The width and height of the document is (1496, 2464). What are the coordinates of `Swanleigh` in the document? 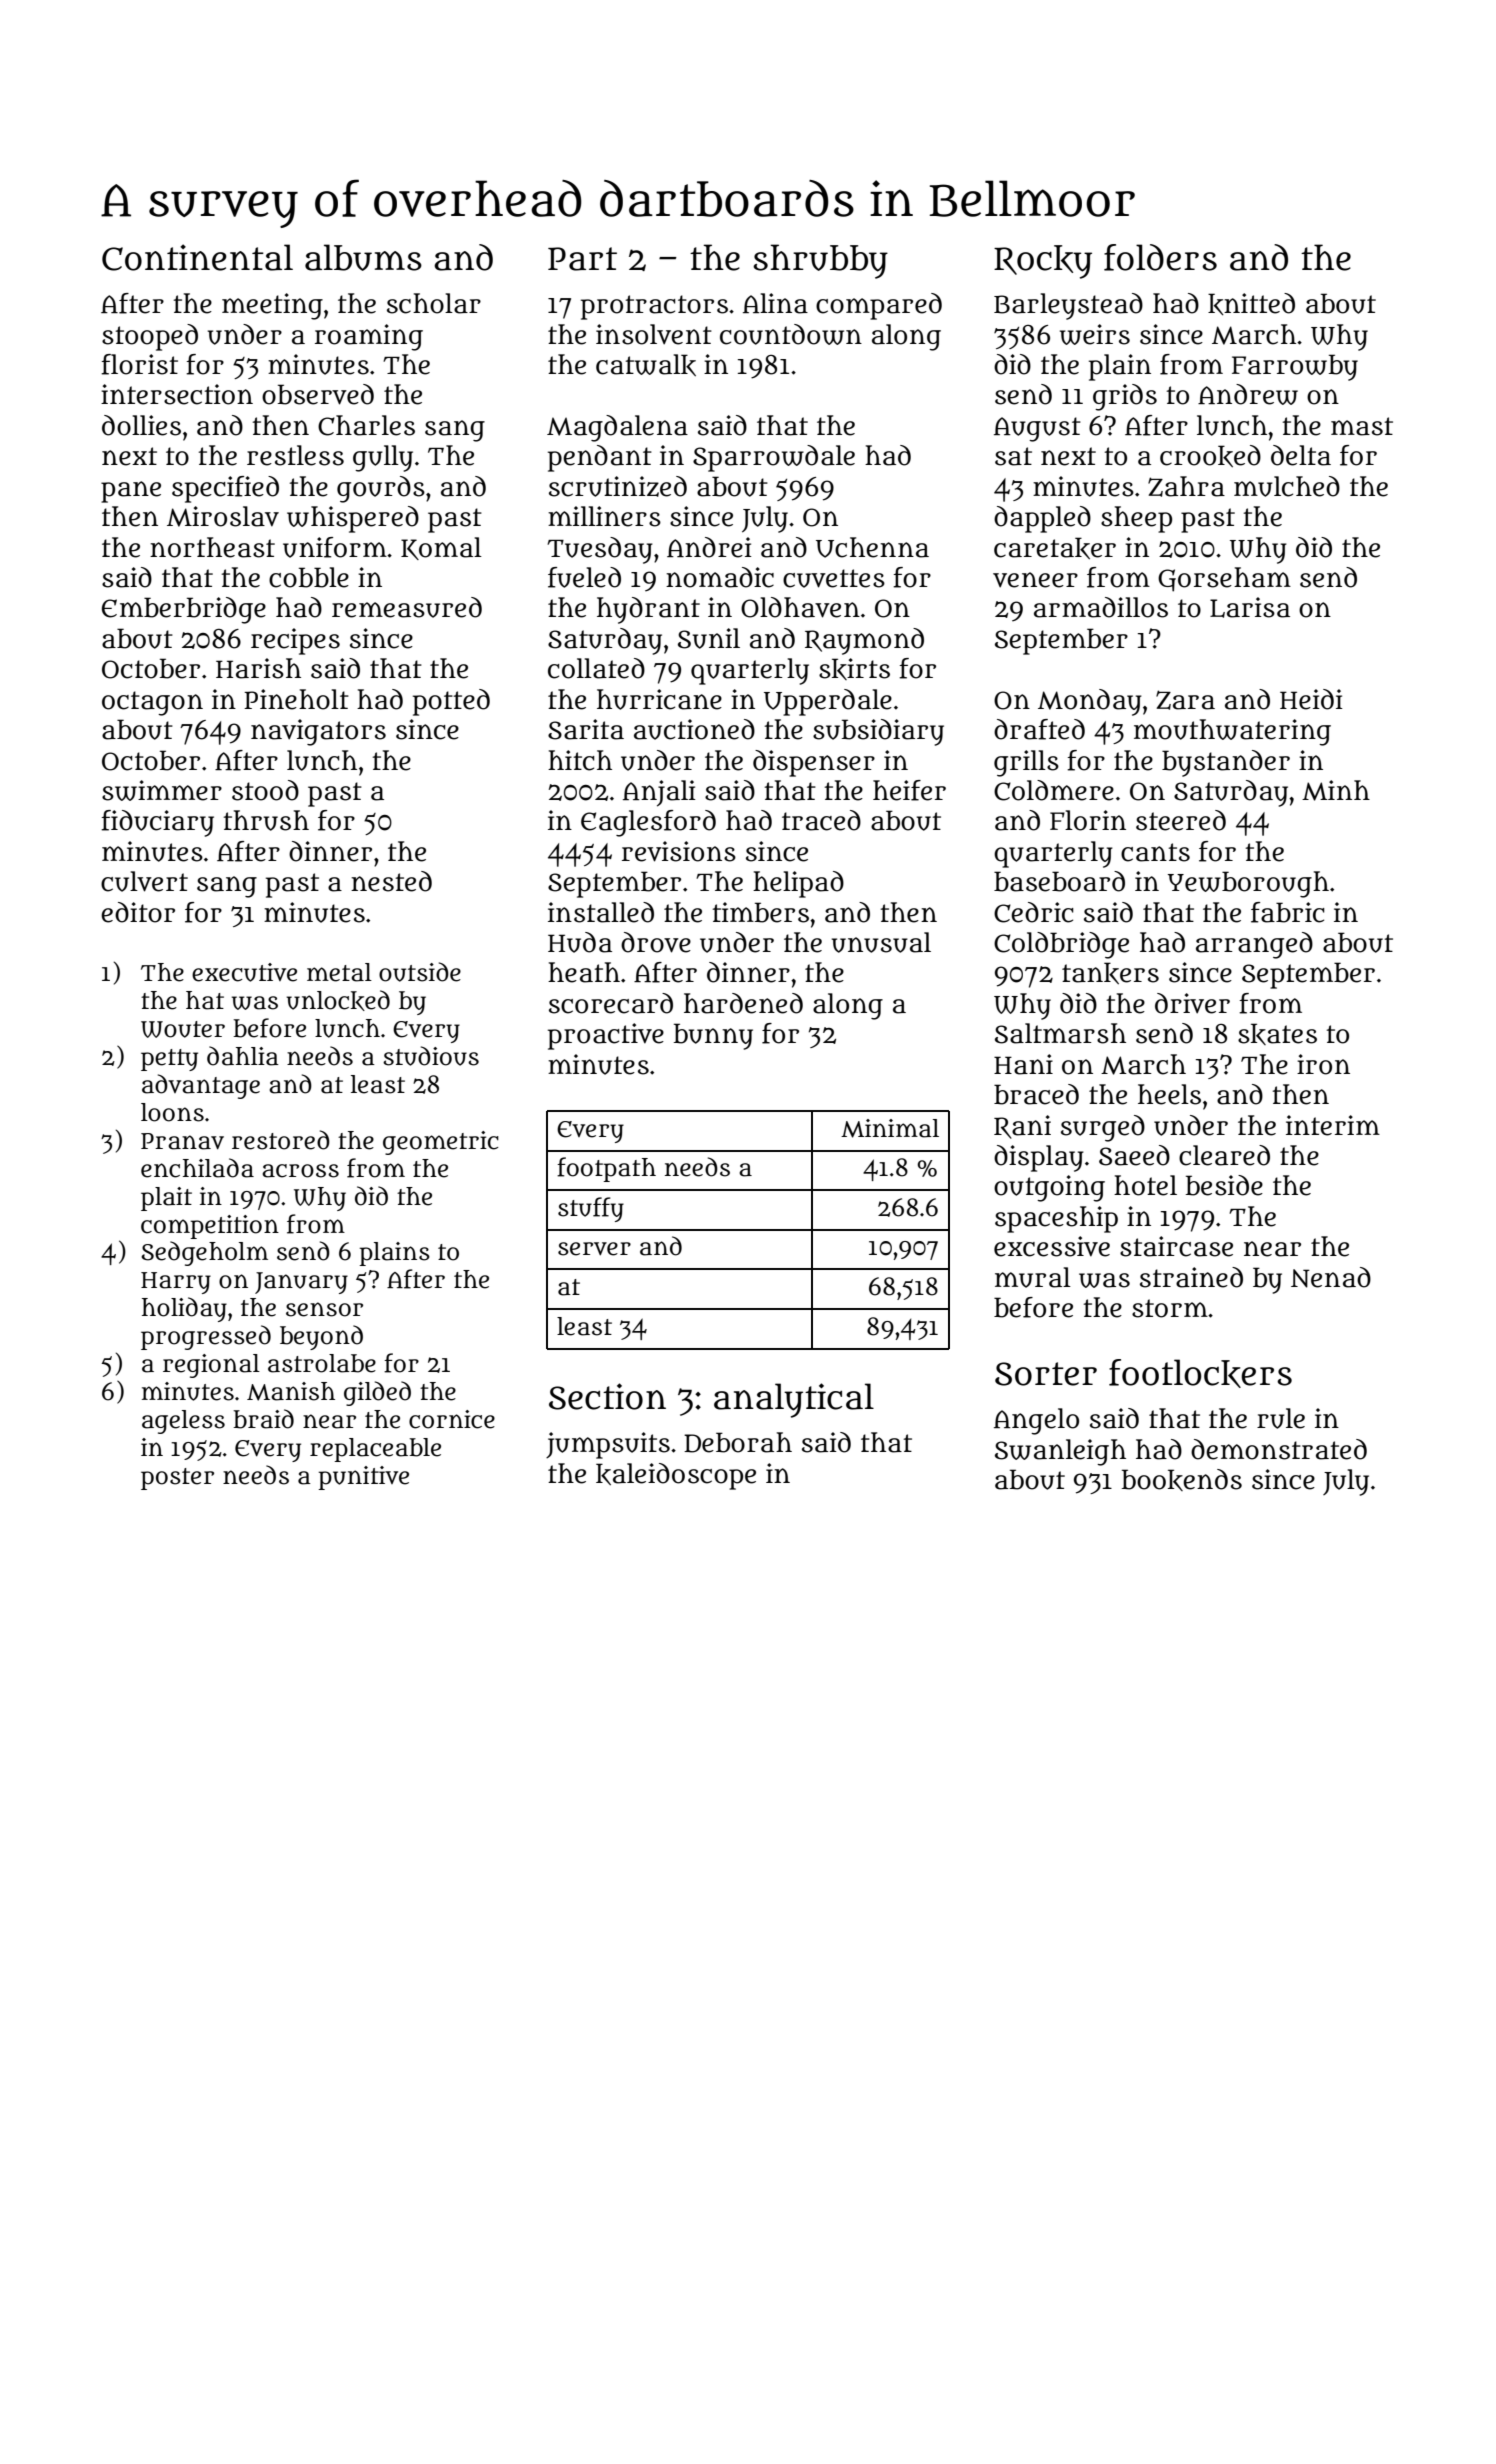 It's located at (1060, 1452).
